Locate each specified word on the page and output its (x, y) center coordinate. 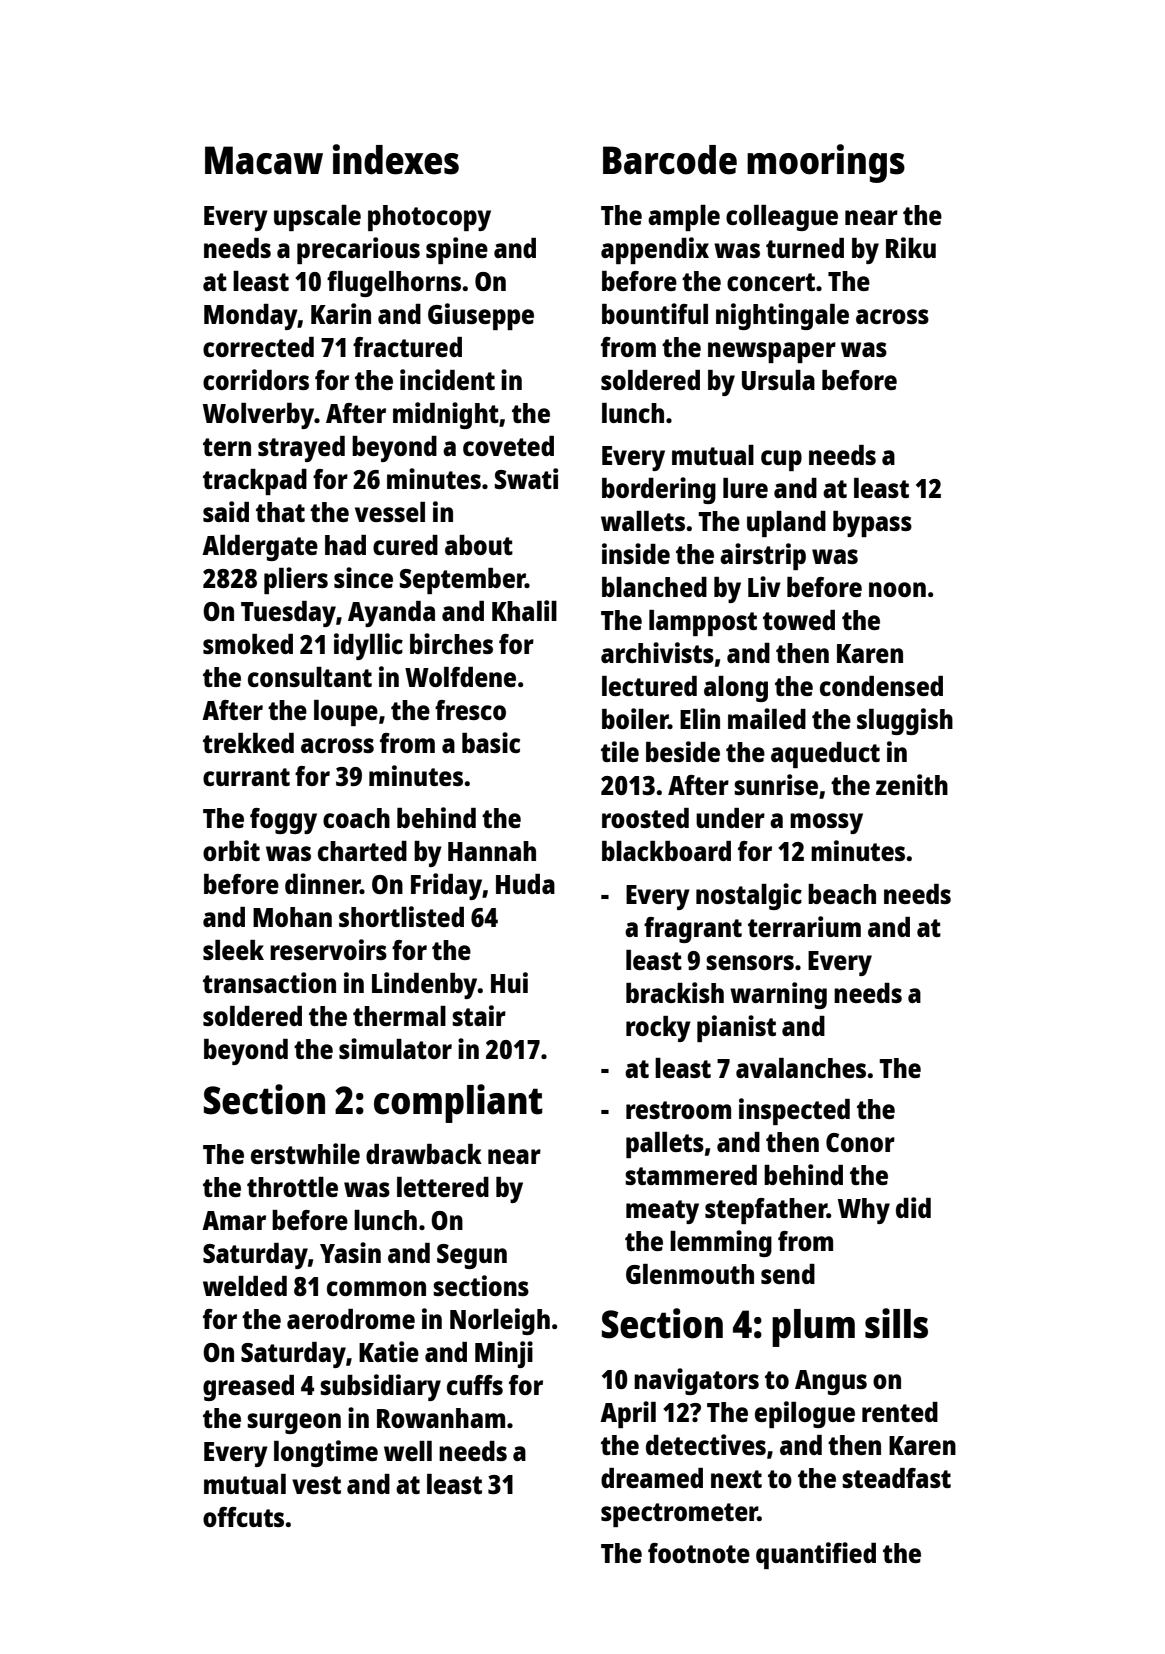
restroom (678, 1110)
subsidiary (380, 1387)
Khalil (524, 610)
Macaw (264, 160)
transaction (269, 982)
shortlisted (401, 916)
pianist (736, 1028)
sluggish (905, 721)
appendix (655, 250)
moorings (826, 163)
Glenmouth (690, 1274)
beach (842, 894)
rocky (658, 1029)
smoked (248, 644)
